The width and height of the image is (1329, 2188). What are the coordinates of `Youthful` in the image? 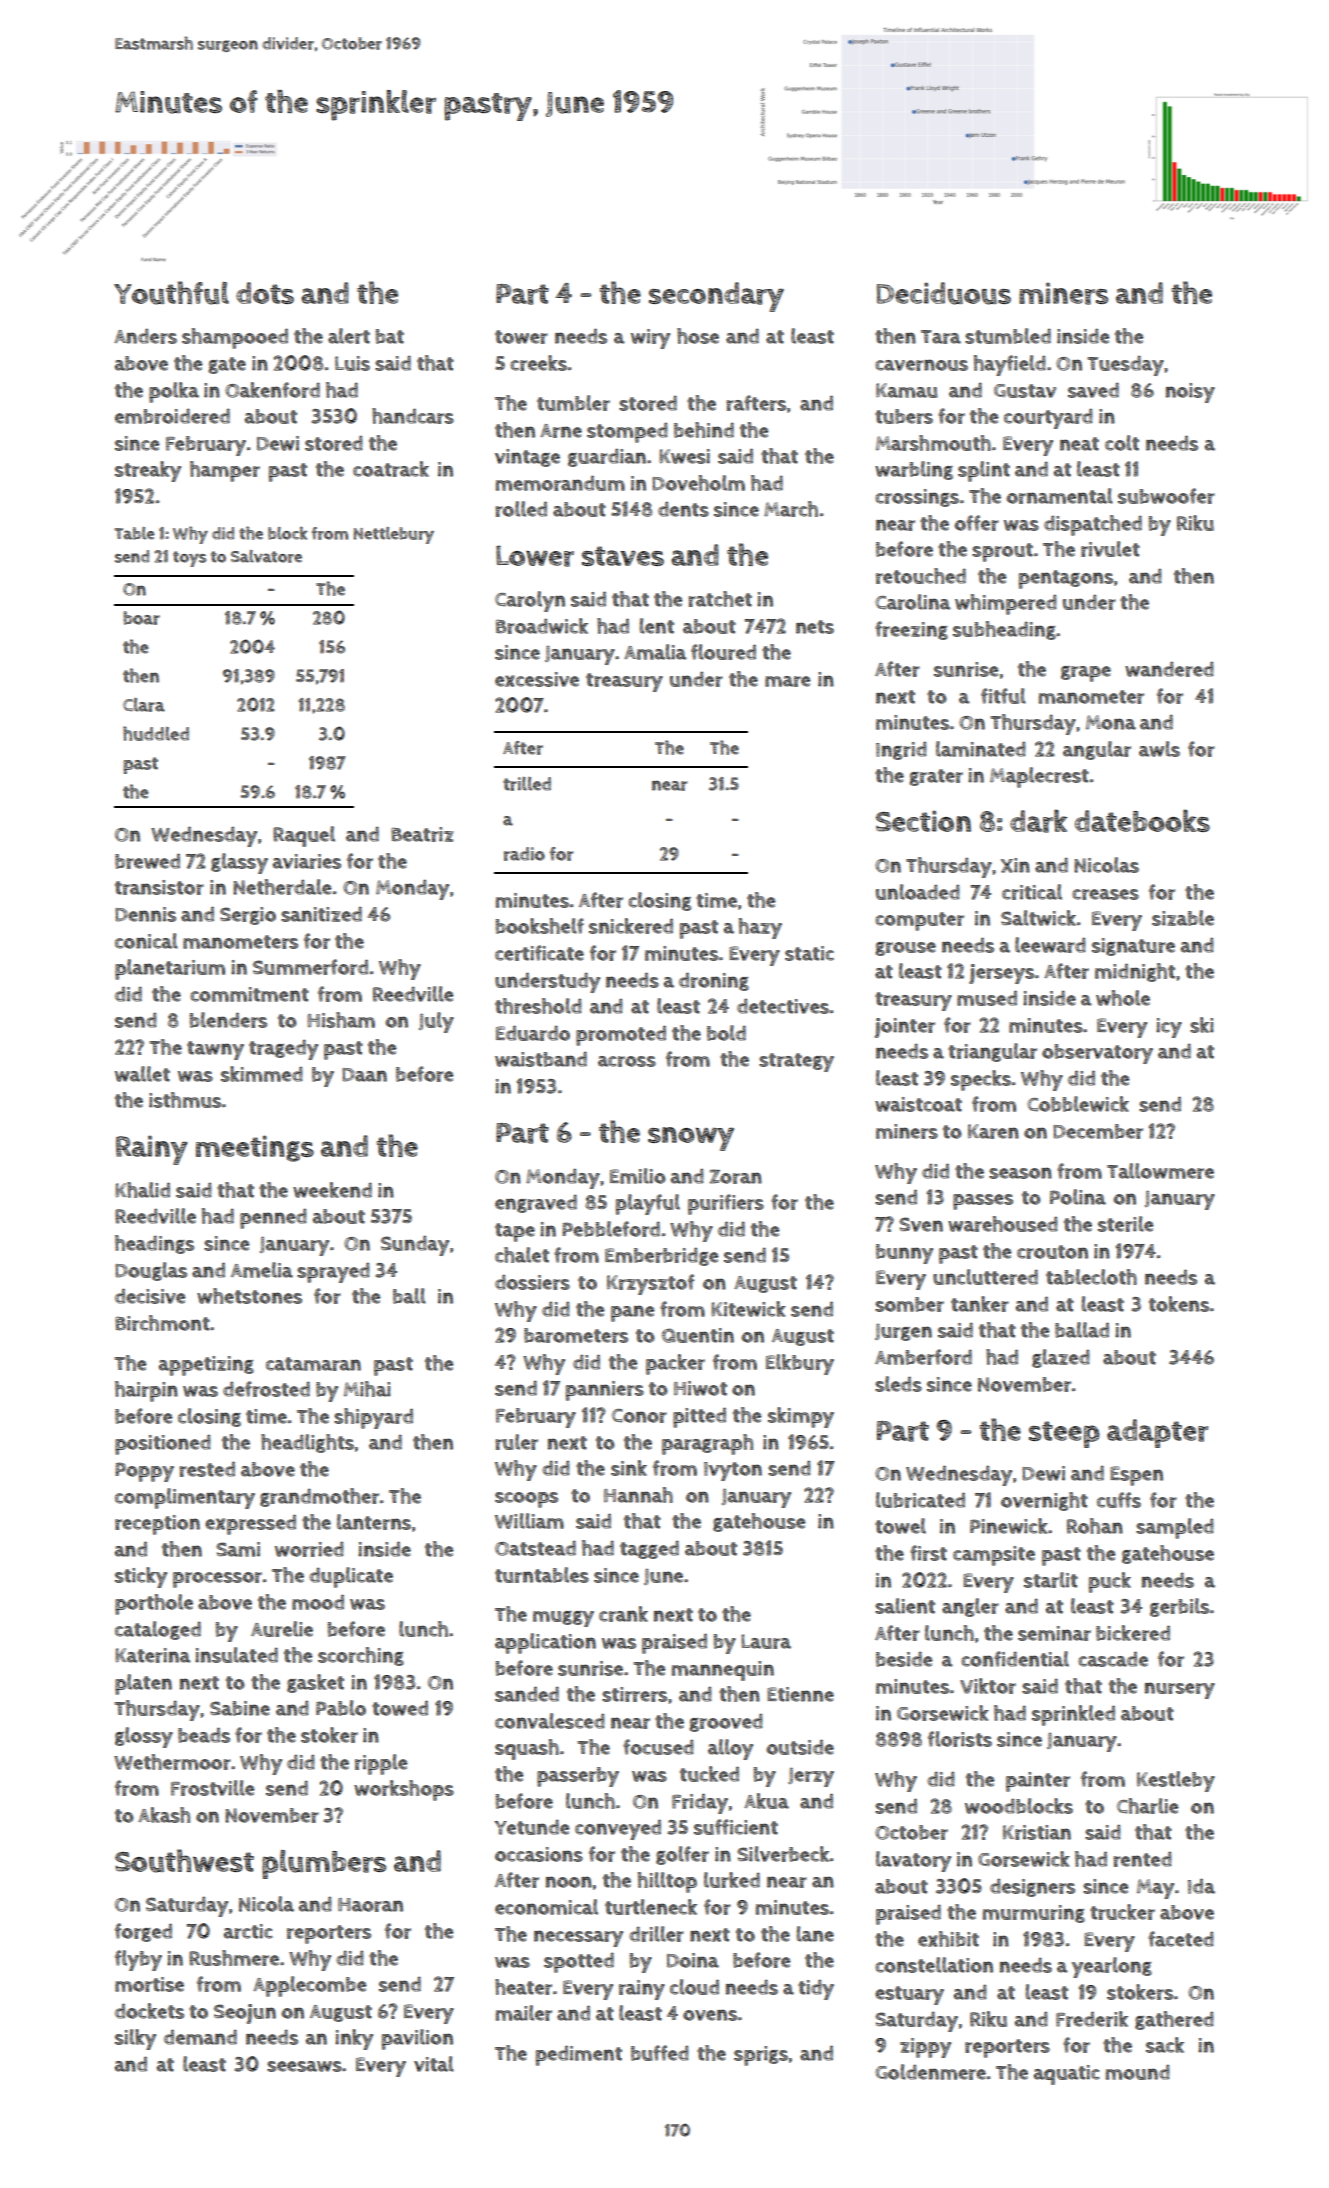 It's located at (171, 293).
